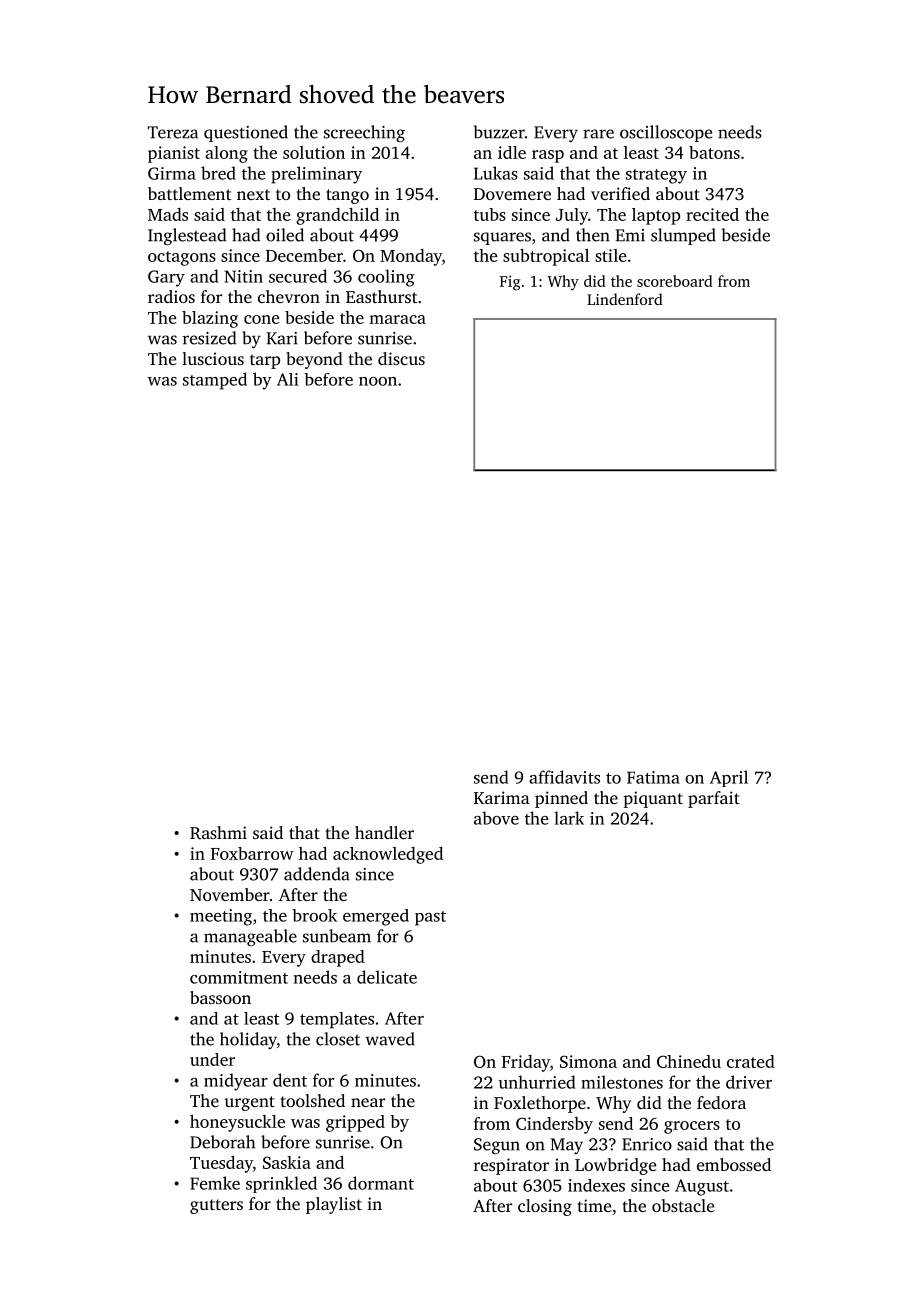  Describe the element at coordinates (653, 777) in the screenshot. I see `Fatima` at that location.
